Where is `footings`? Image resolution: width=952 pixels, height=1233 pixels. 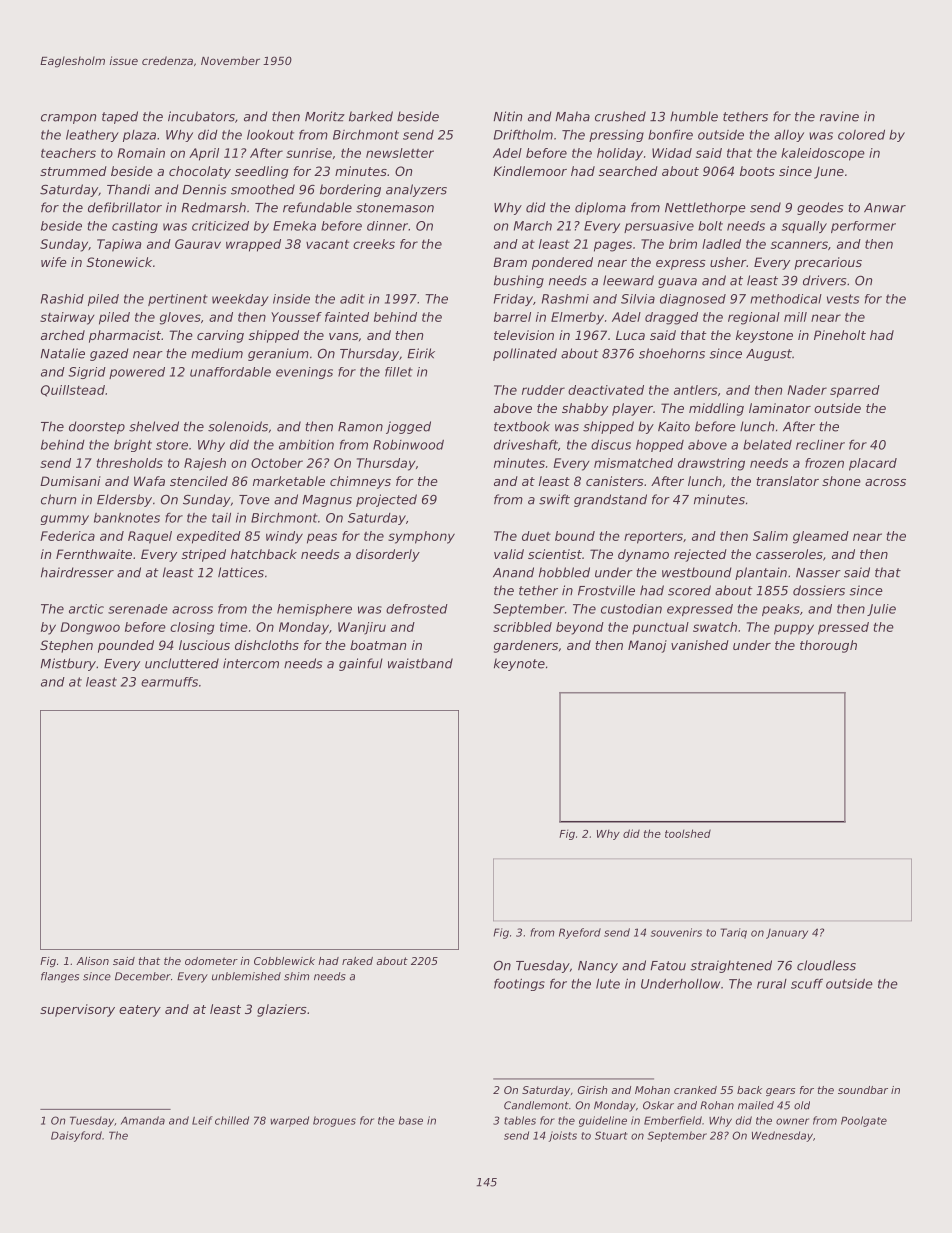 footings is located at coordinates (519, 984).
